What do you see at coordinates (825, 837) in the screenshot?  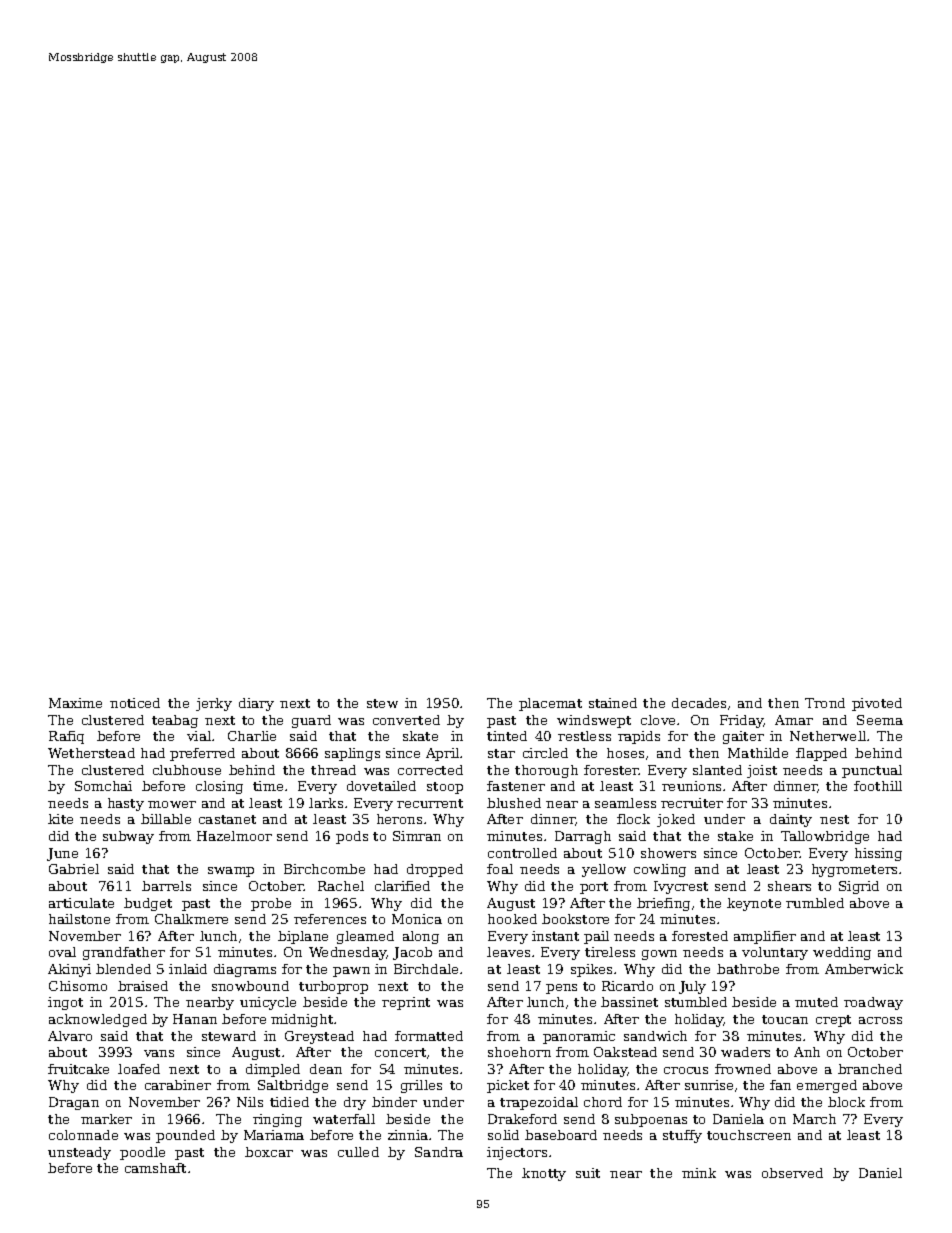 I see `Tallowbridge` at bounding box center [825, 837].
